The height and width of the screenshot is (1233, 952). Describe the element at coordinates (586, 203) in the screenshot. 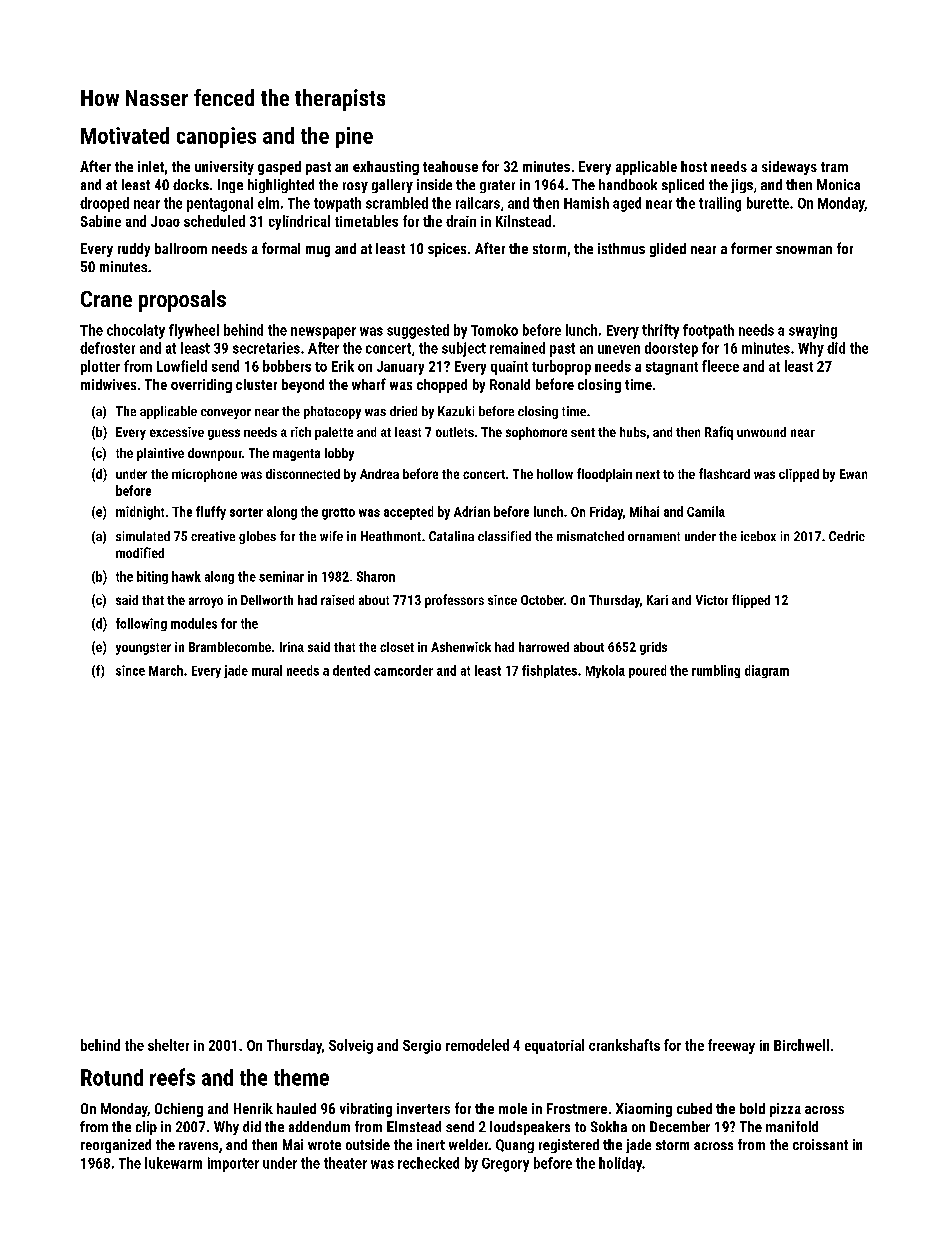

I see `Hamish` at that location.
